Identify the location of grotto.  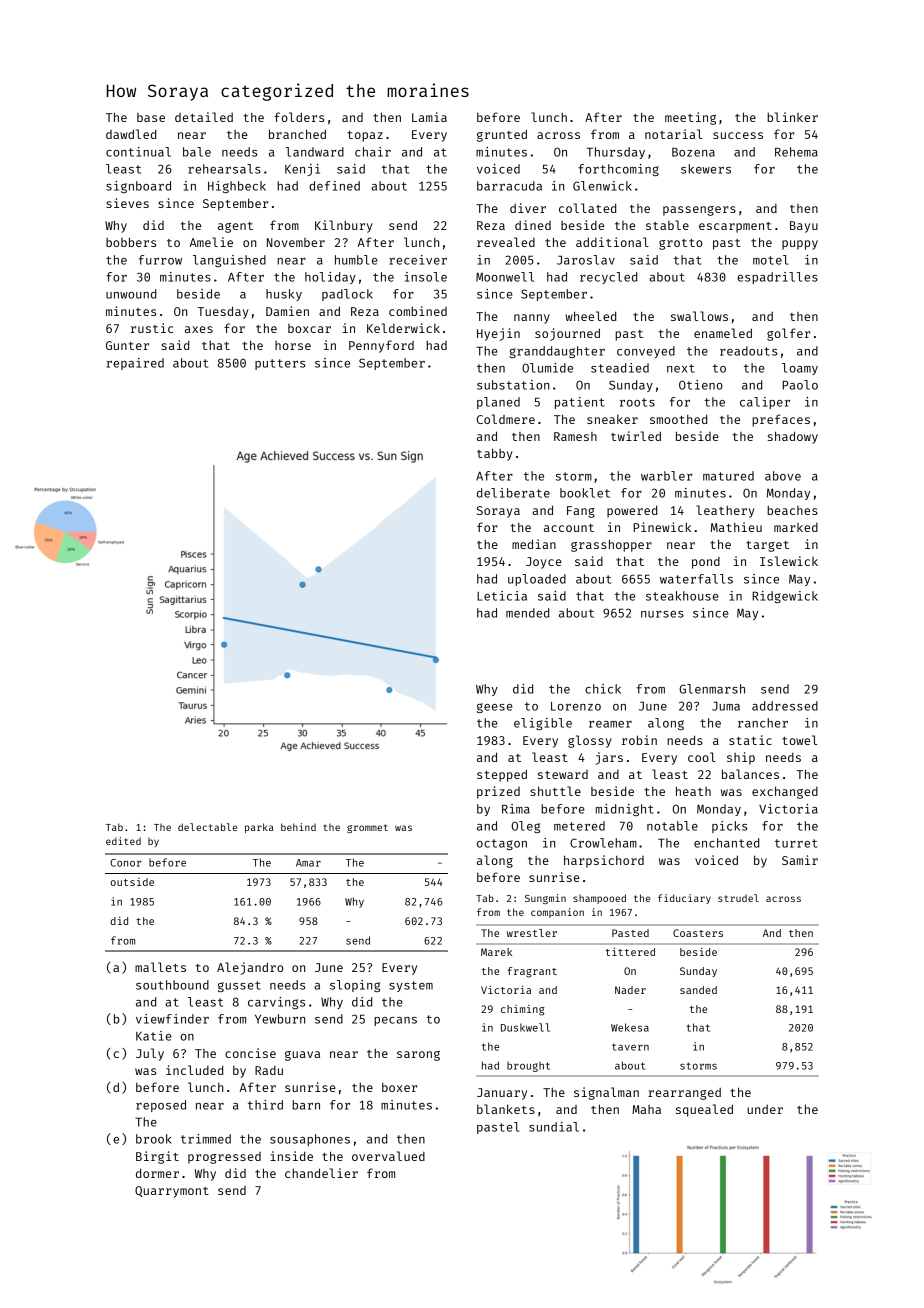
(680, 244).
